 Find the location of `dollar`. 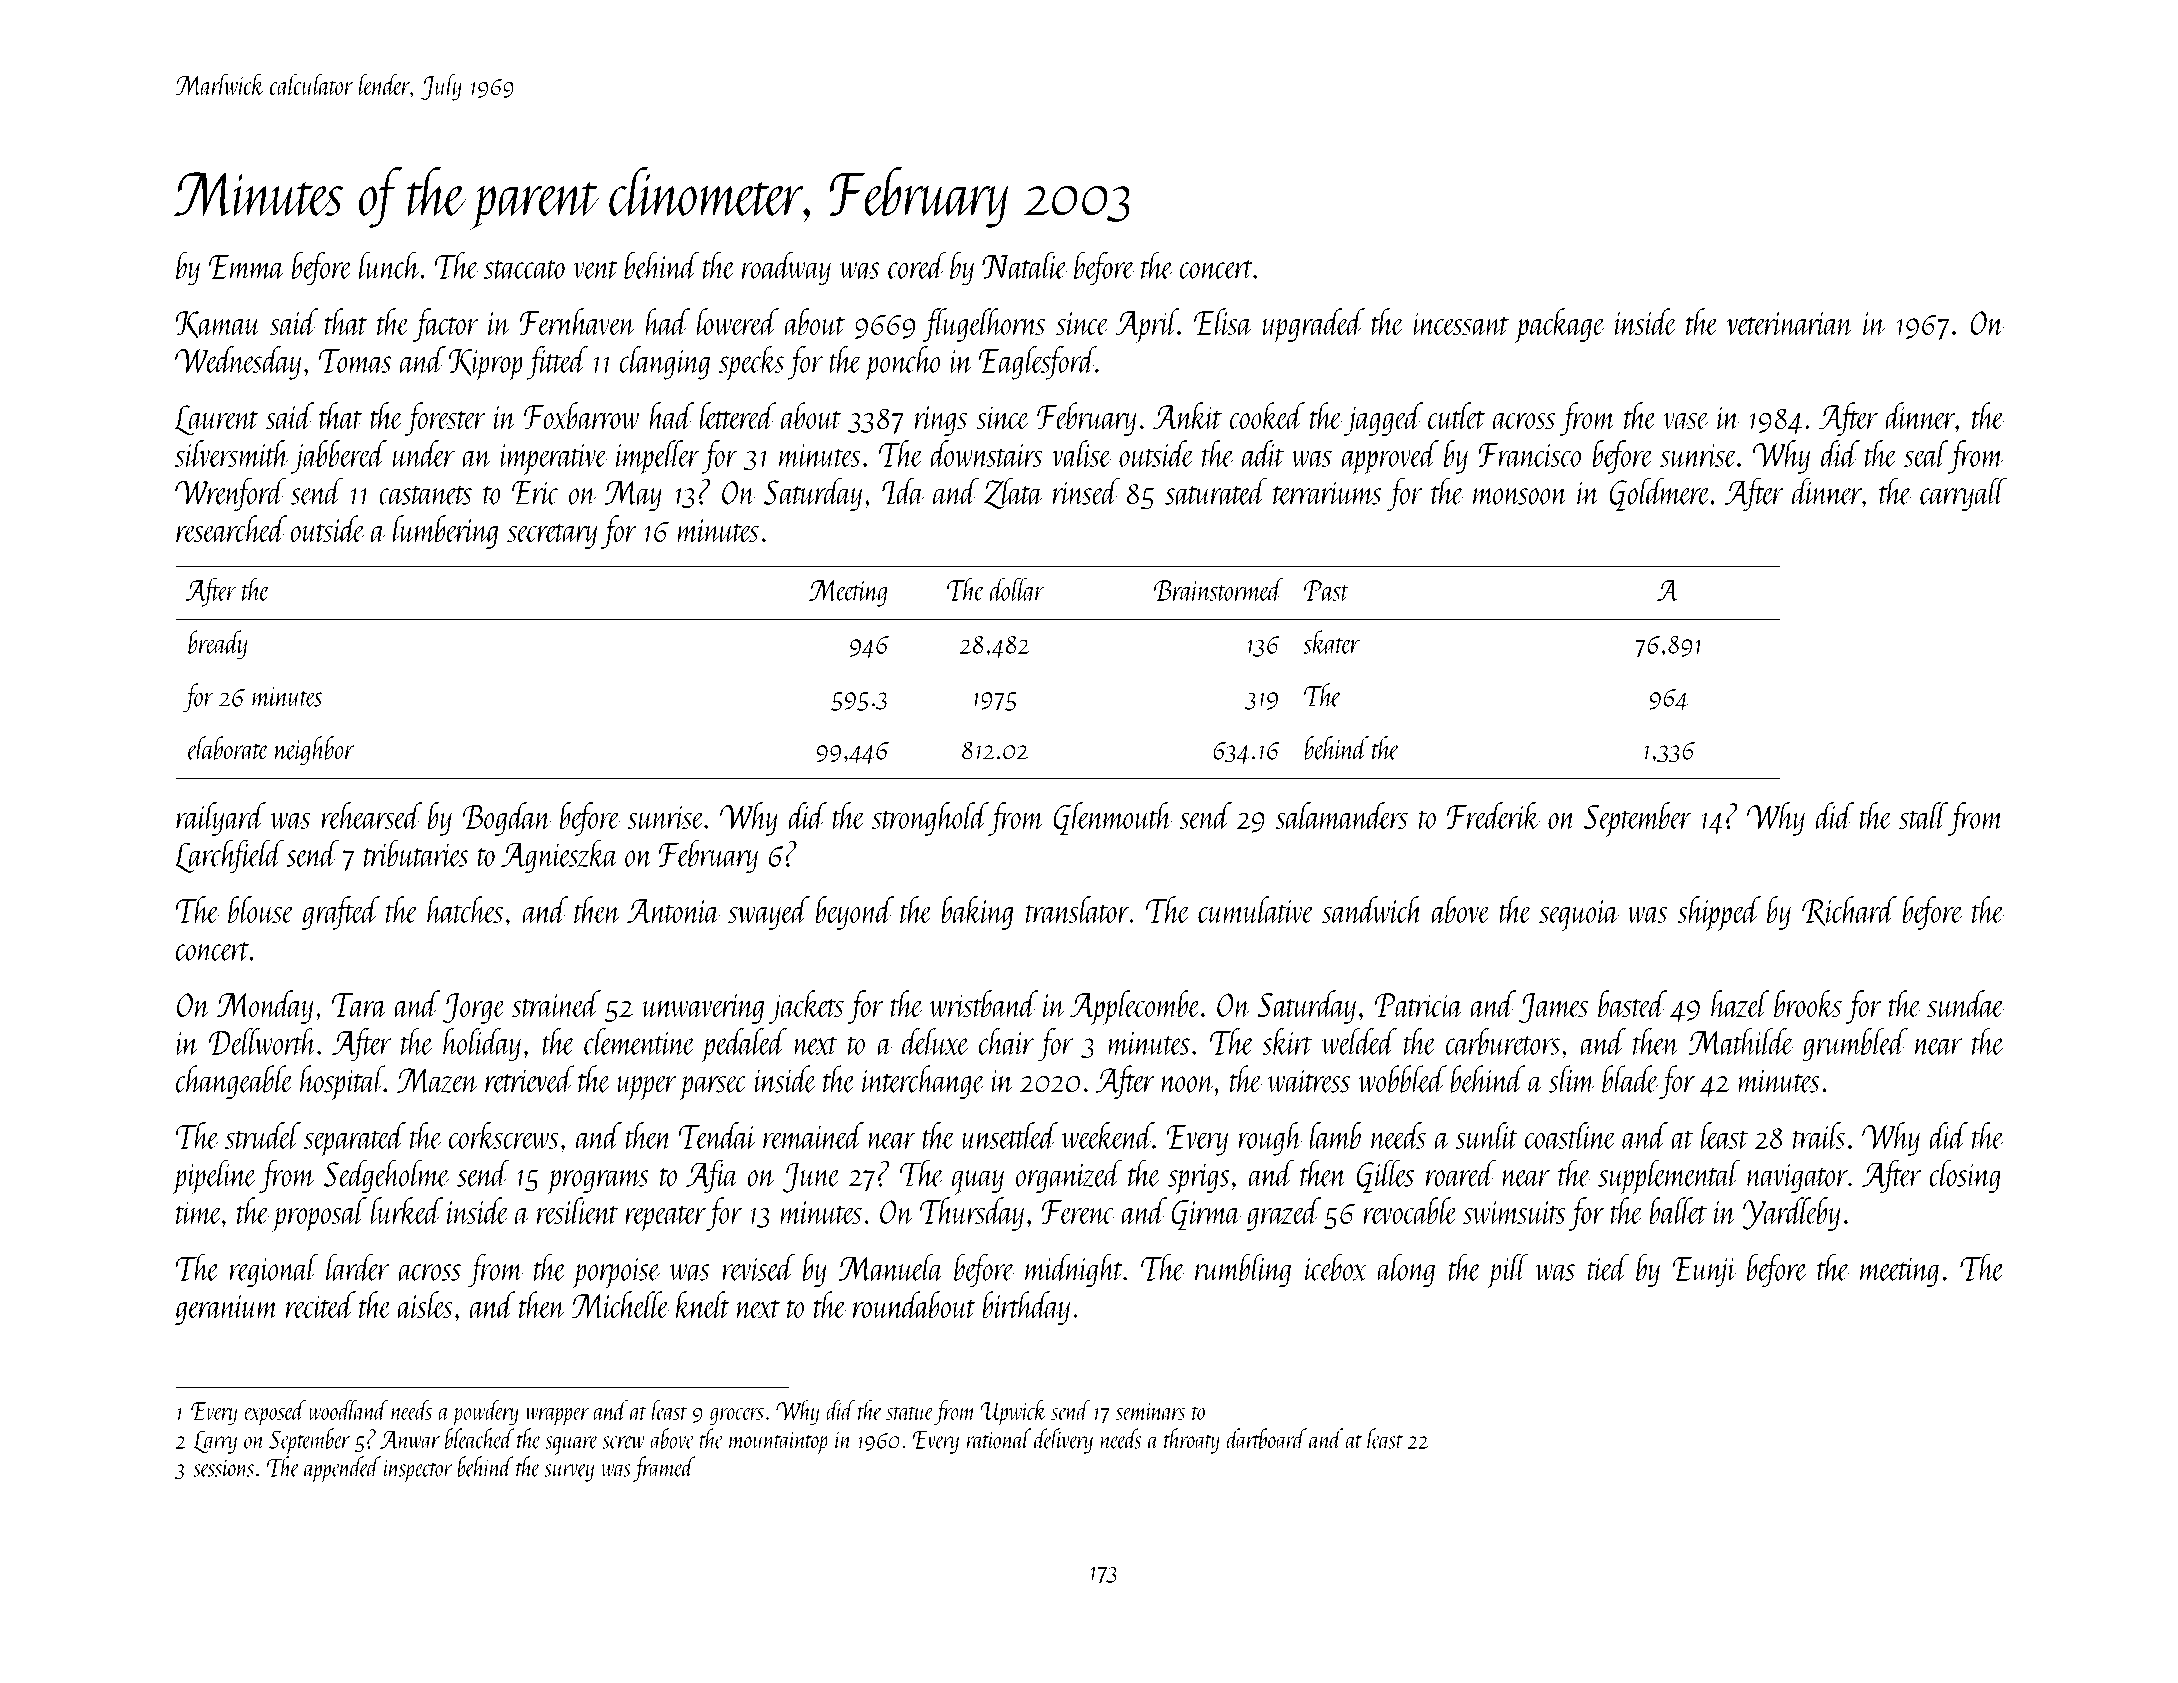

dollar is located at coordinates (1017, 589).
